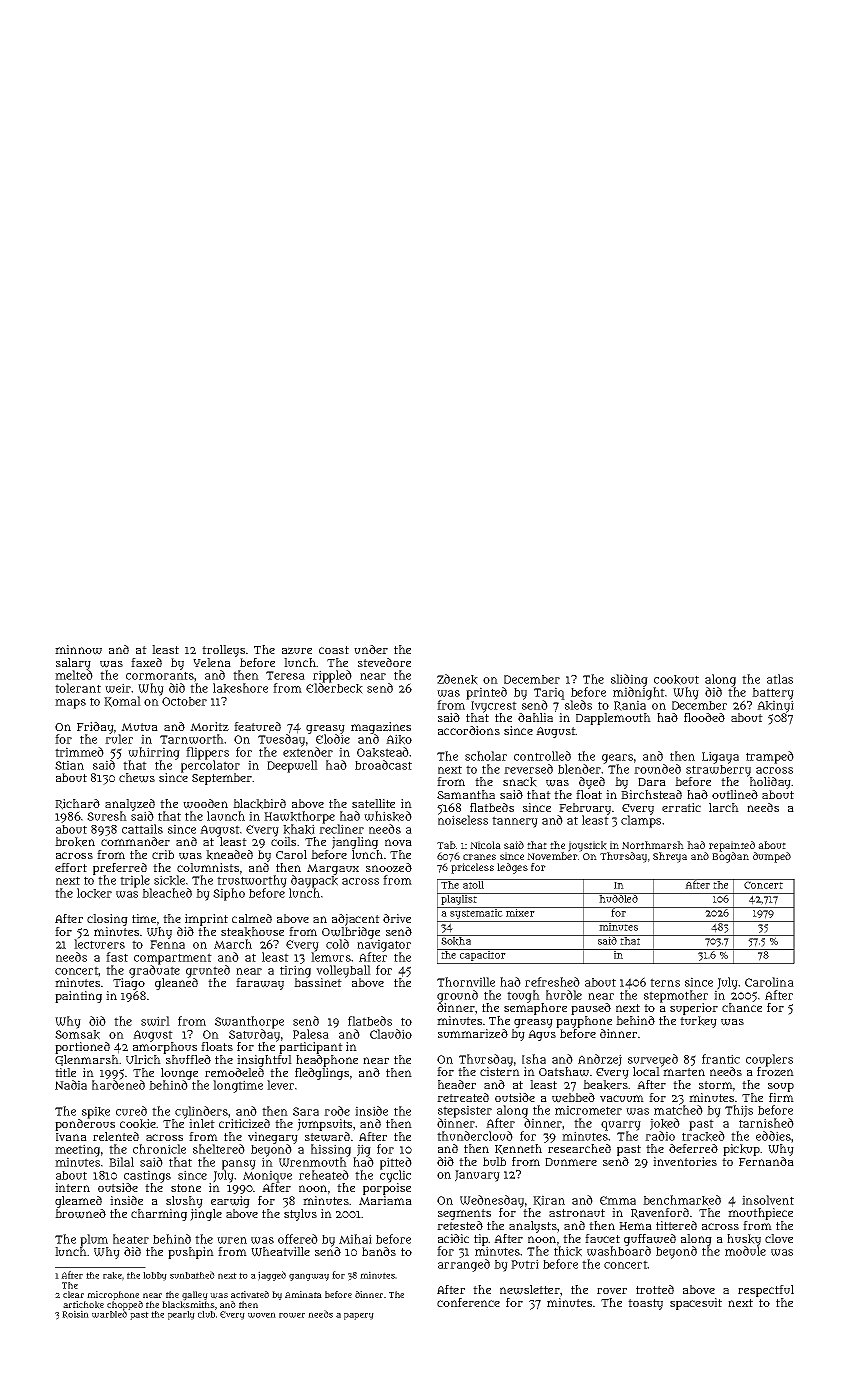  I want to click on galley, so click(195, 1296).
